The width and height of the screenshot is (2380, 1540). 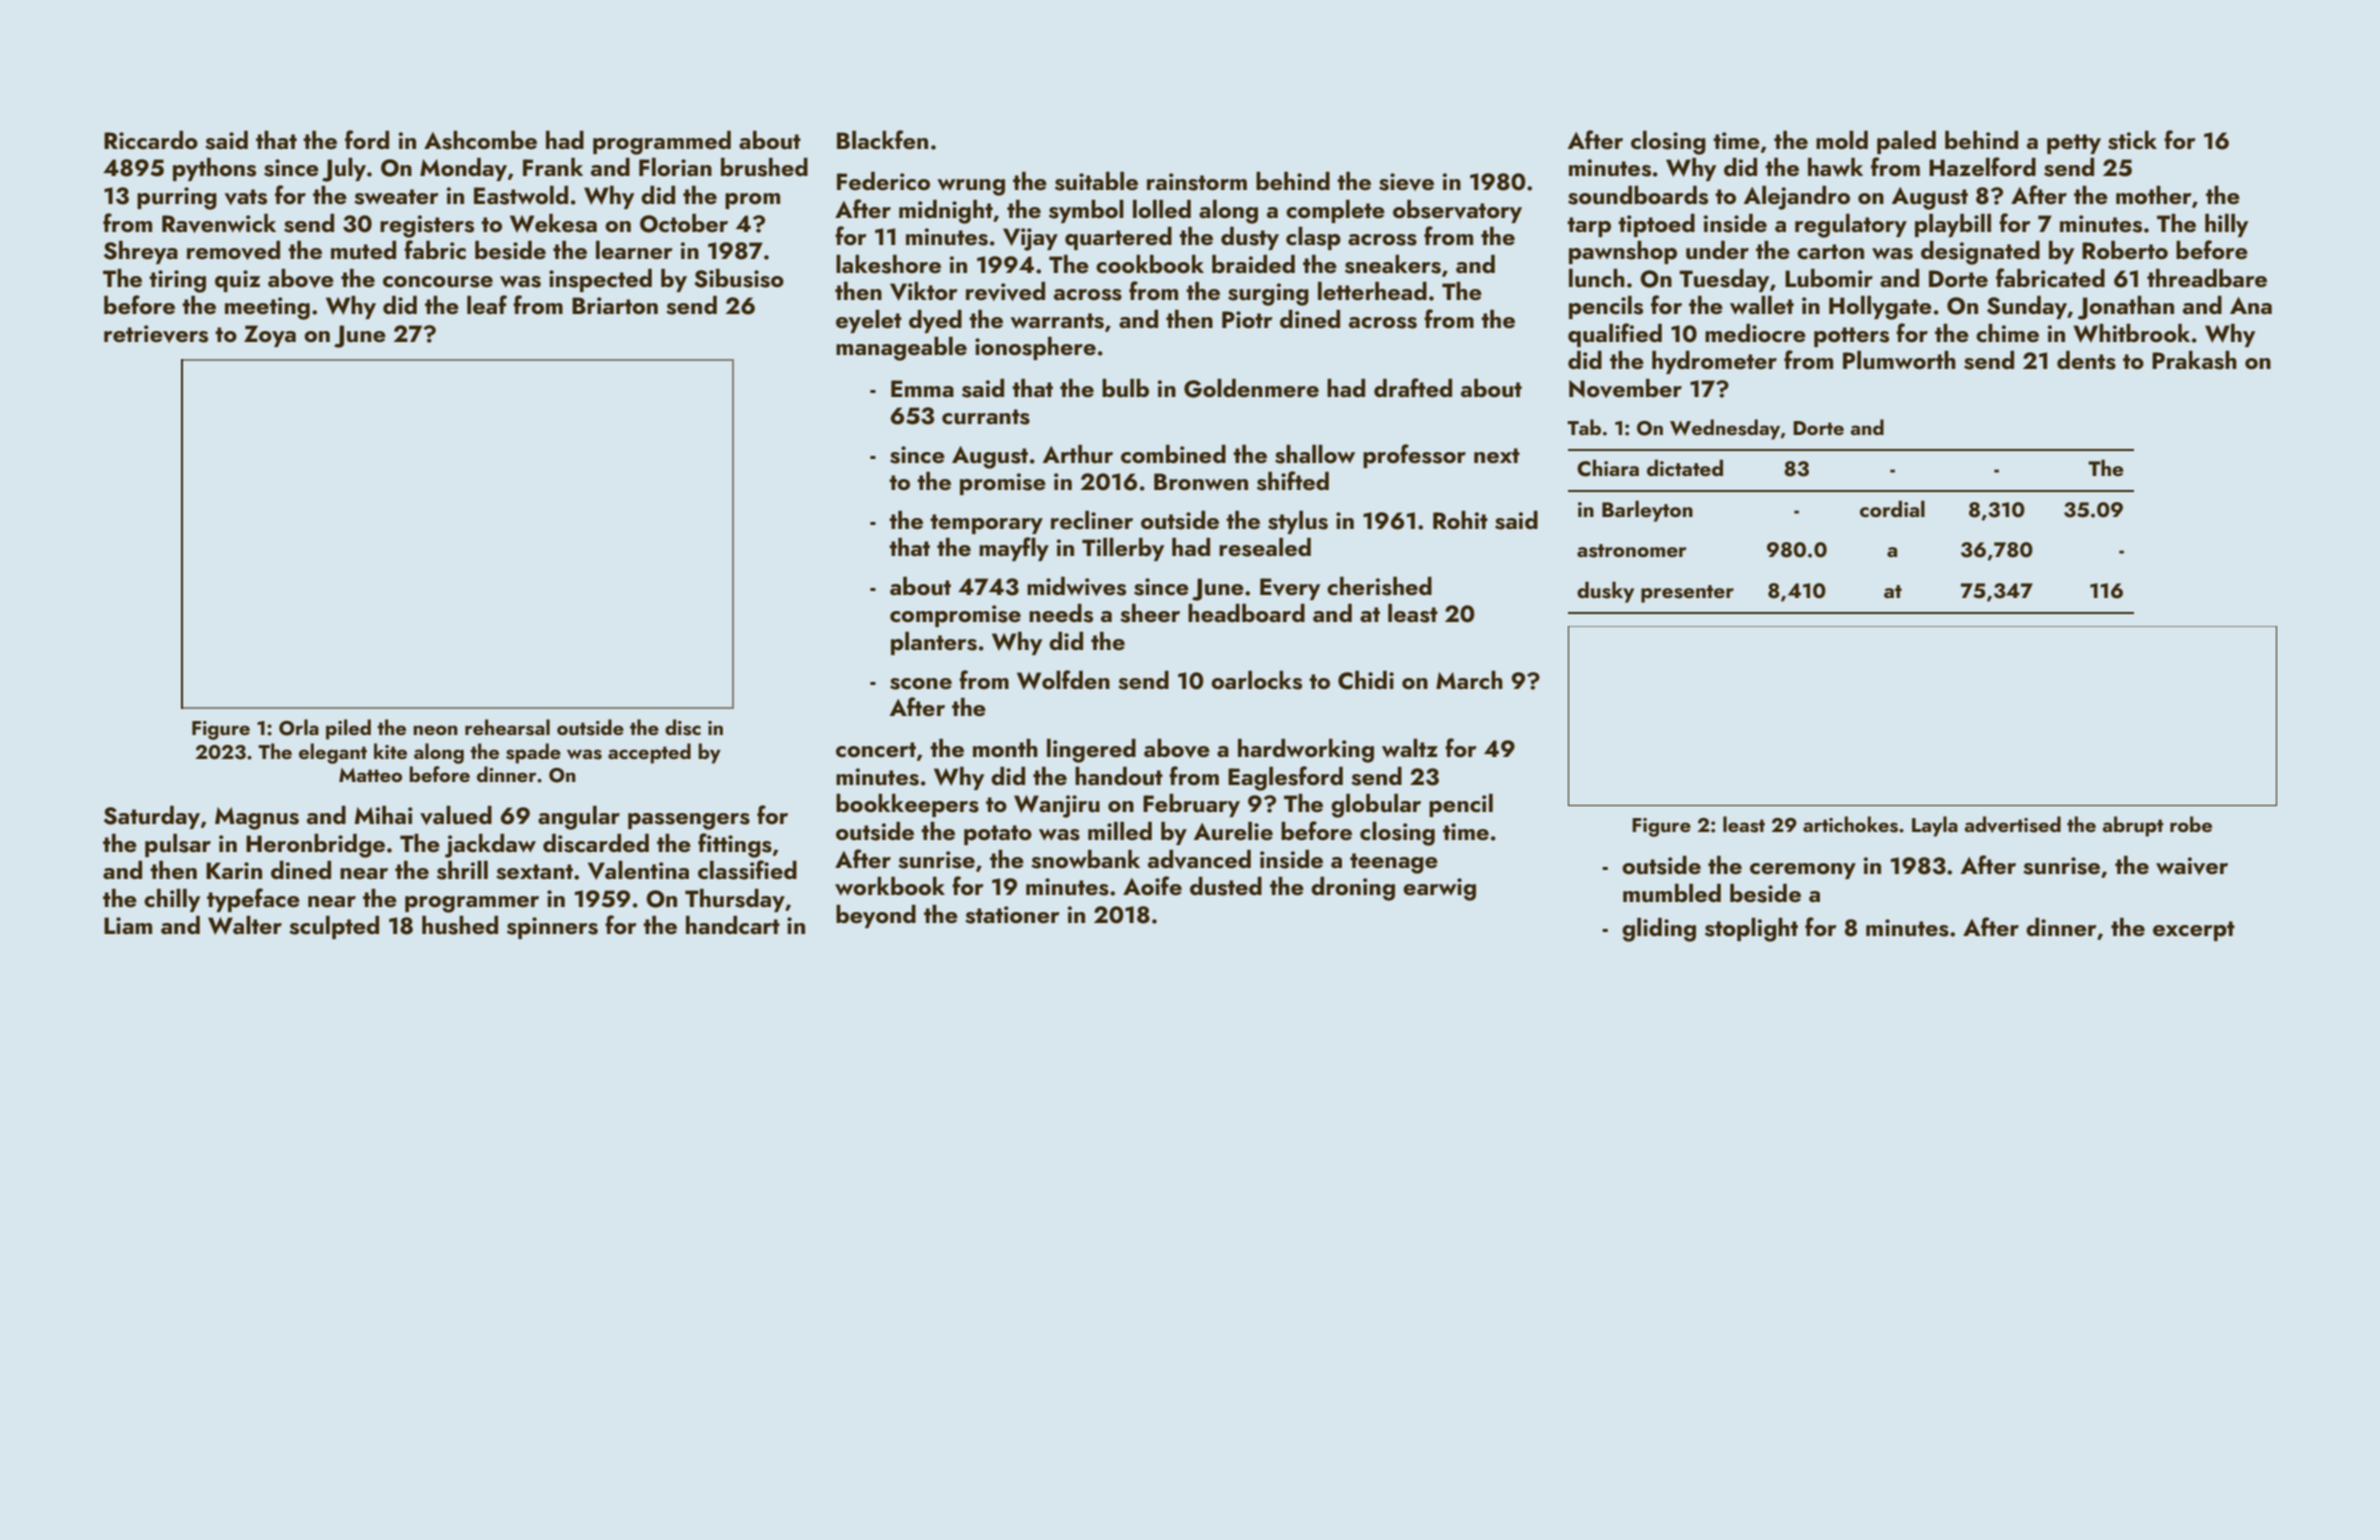 I want to click on Zoya, so click(x=270, y=336).
